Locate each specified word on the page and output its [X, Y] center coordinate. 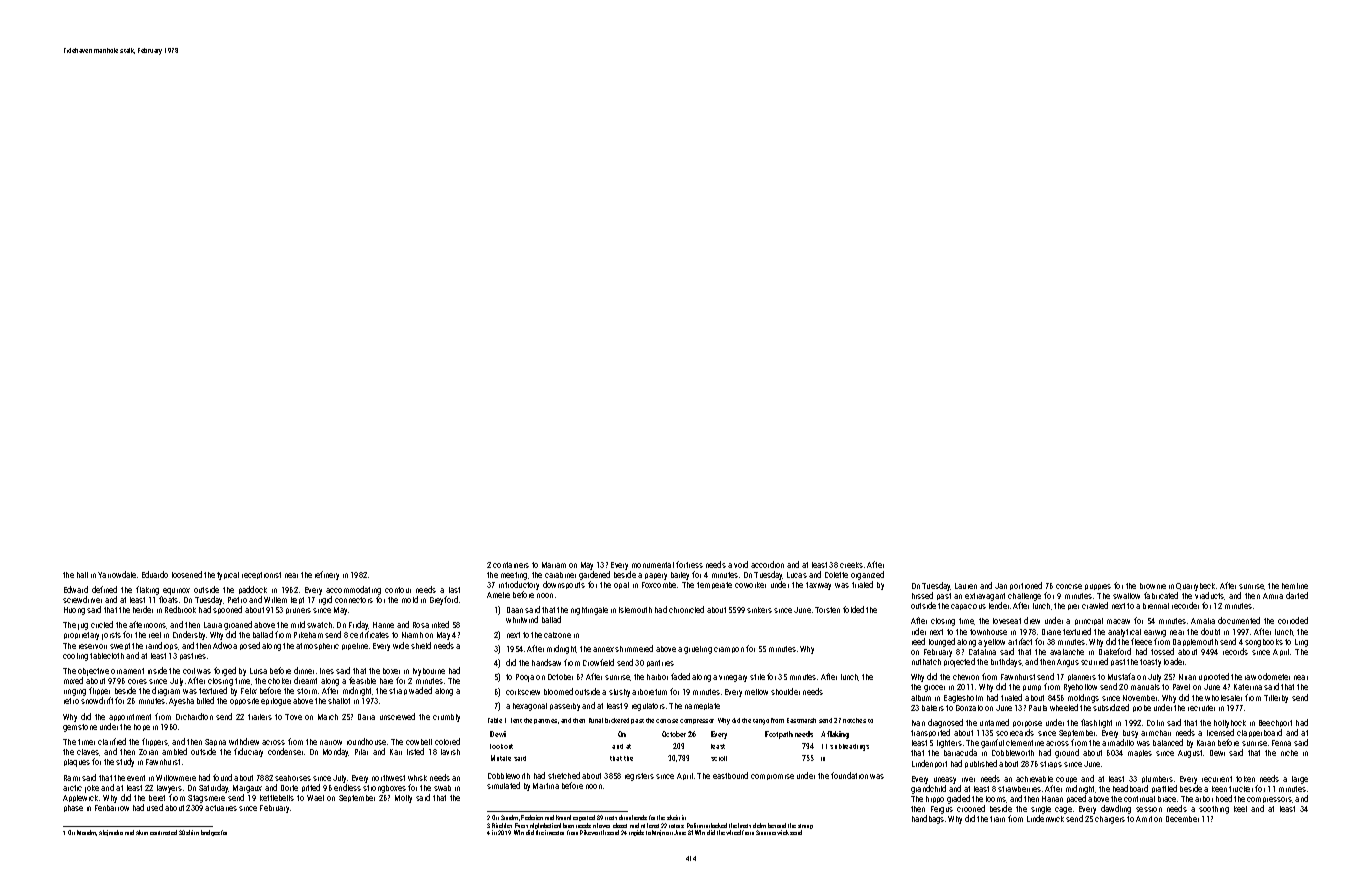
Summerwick [772, 832]
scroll [719, 758]
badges [210, 833]
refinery [327, 575]
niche [1289, 753]
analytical [1124, 633]
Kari [396, 752]
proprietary [81, 636]
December [1182, 819]
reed [918, 641]
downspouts [564, 585]
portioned [1026, 586]
